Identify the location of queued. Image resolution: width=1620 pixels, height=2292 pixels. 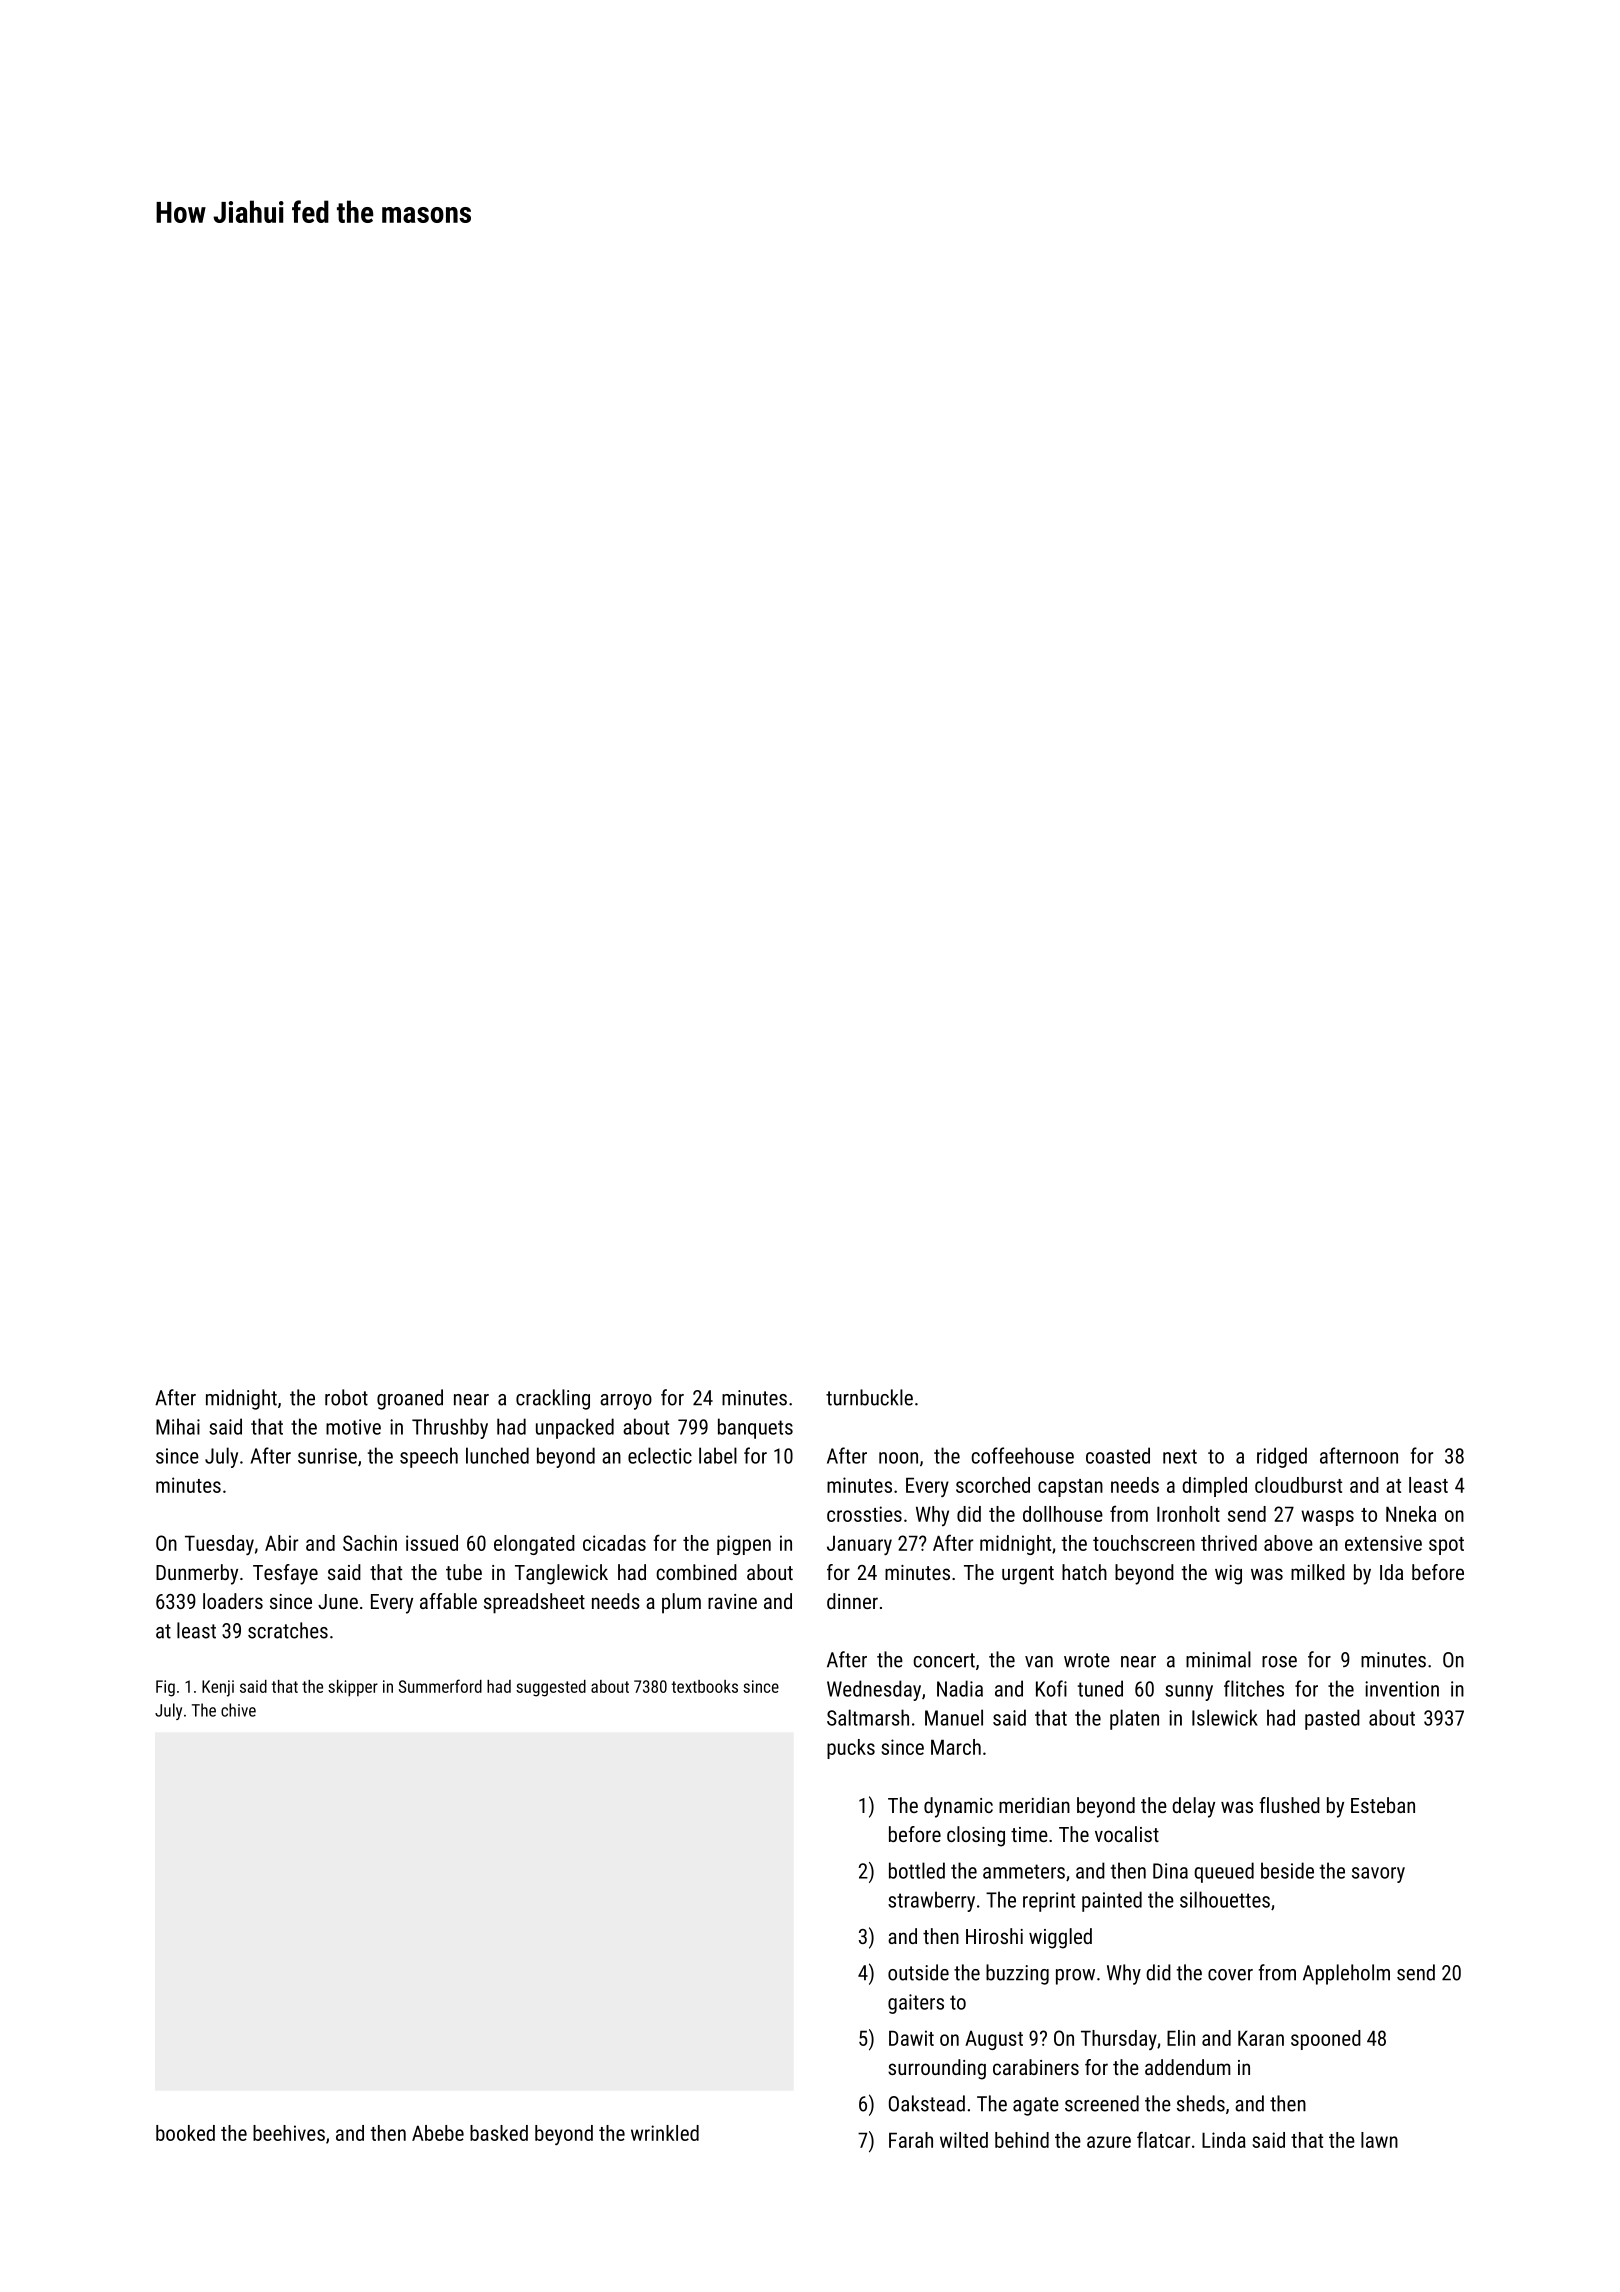
(1224, 1872).
